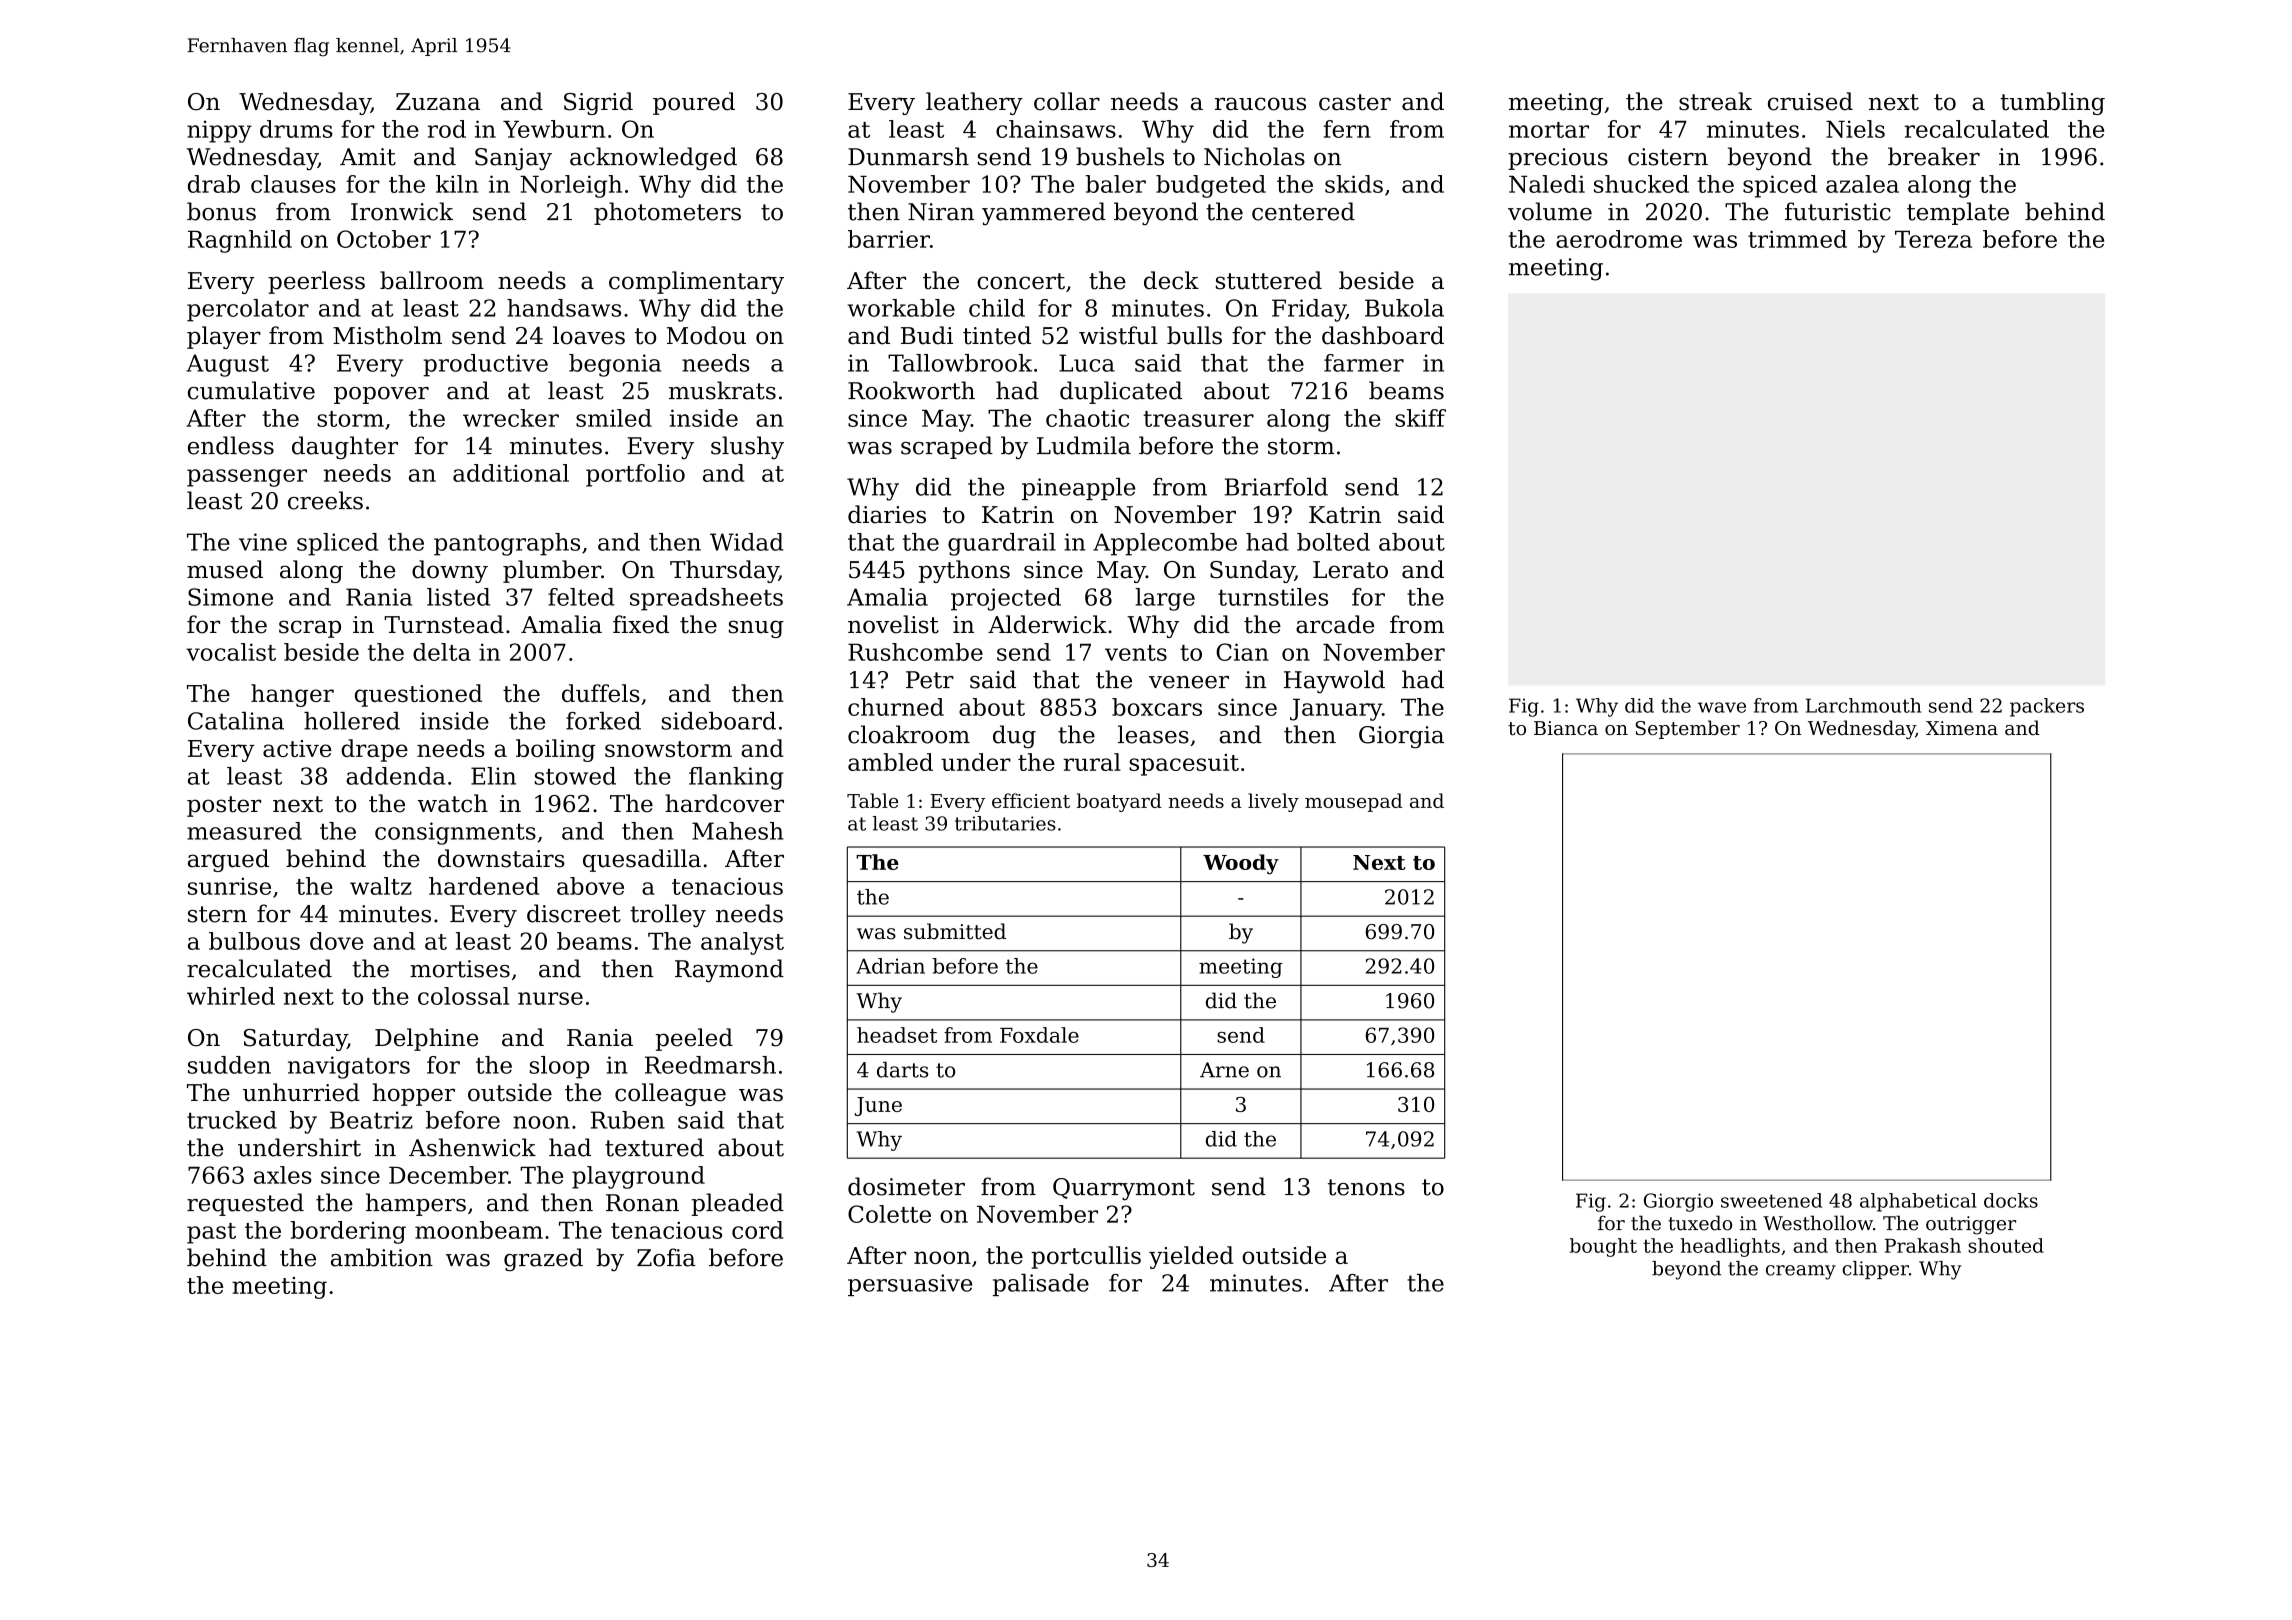  What do you see at coordinates (426, 1039) in the page?
I see `Delphine` at bounding box center [426, 1039].
